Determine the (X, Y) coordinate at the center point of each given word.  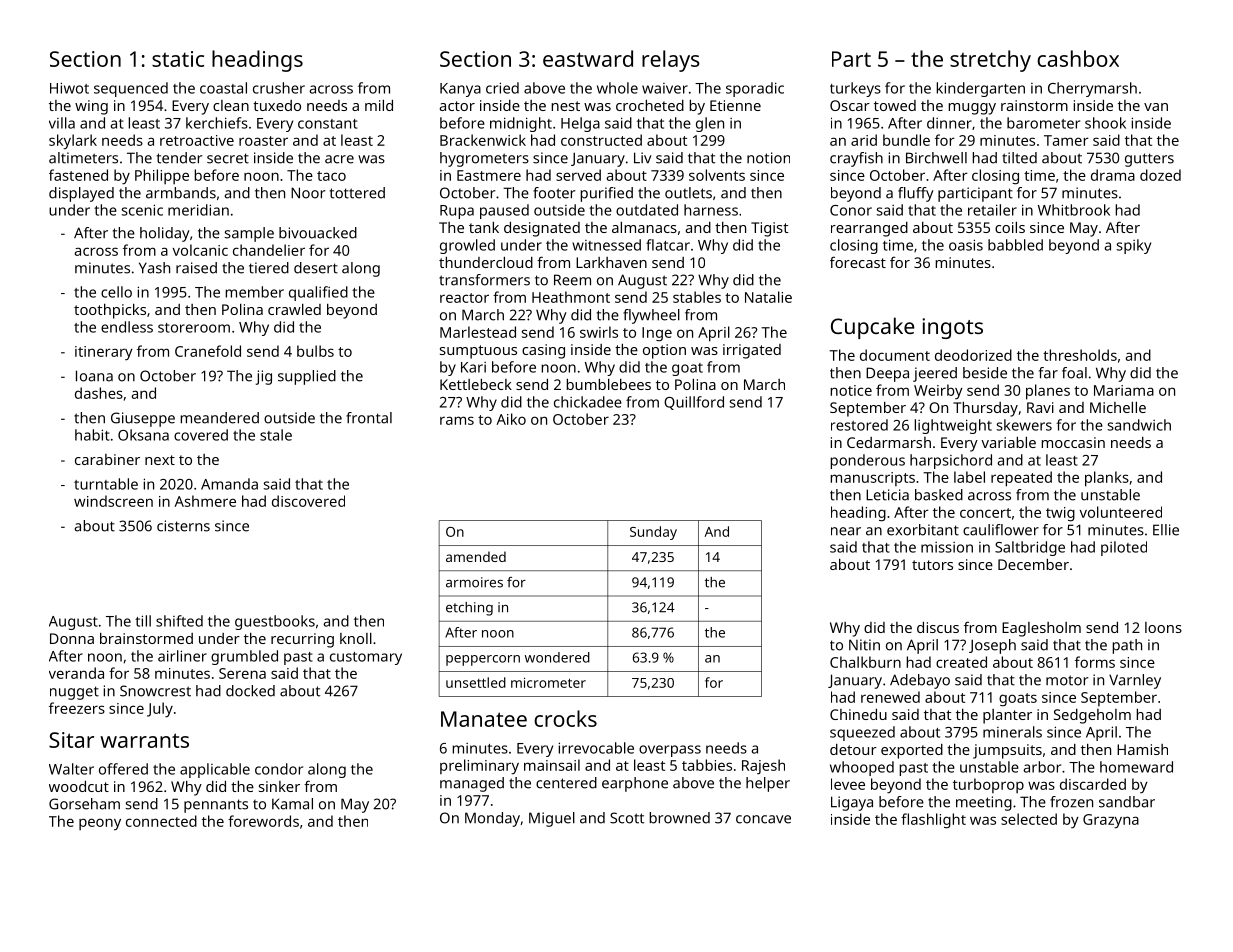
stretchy (990, 61)
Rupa (457, 212)
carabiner (107, 459)
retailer (992, 210)
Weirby (938, 392)
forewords (263, 821)
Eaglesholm (1041, 629)
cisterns (183, 526)
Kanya (460, 90)
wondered (557, 657)
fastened (78, 175)
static (178, 59)
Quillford (694, 403)
